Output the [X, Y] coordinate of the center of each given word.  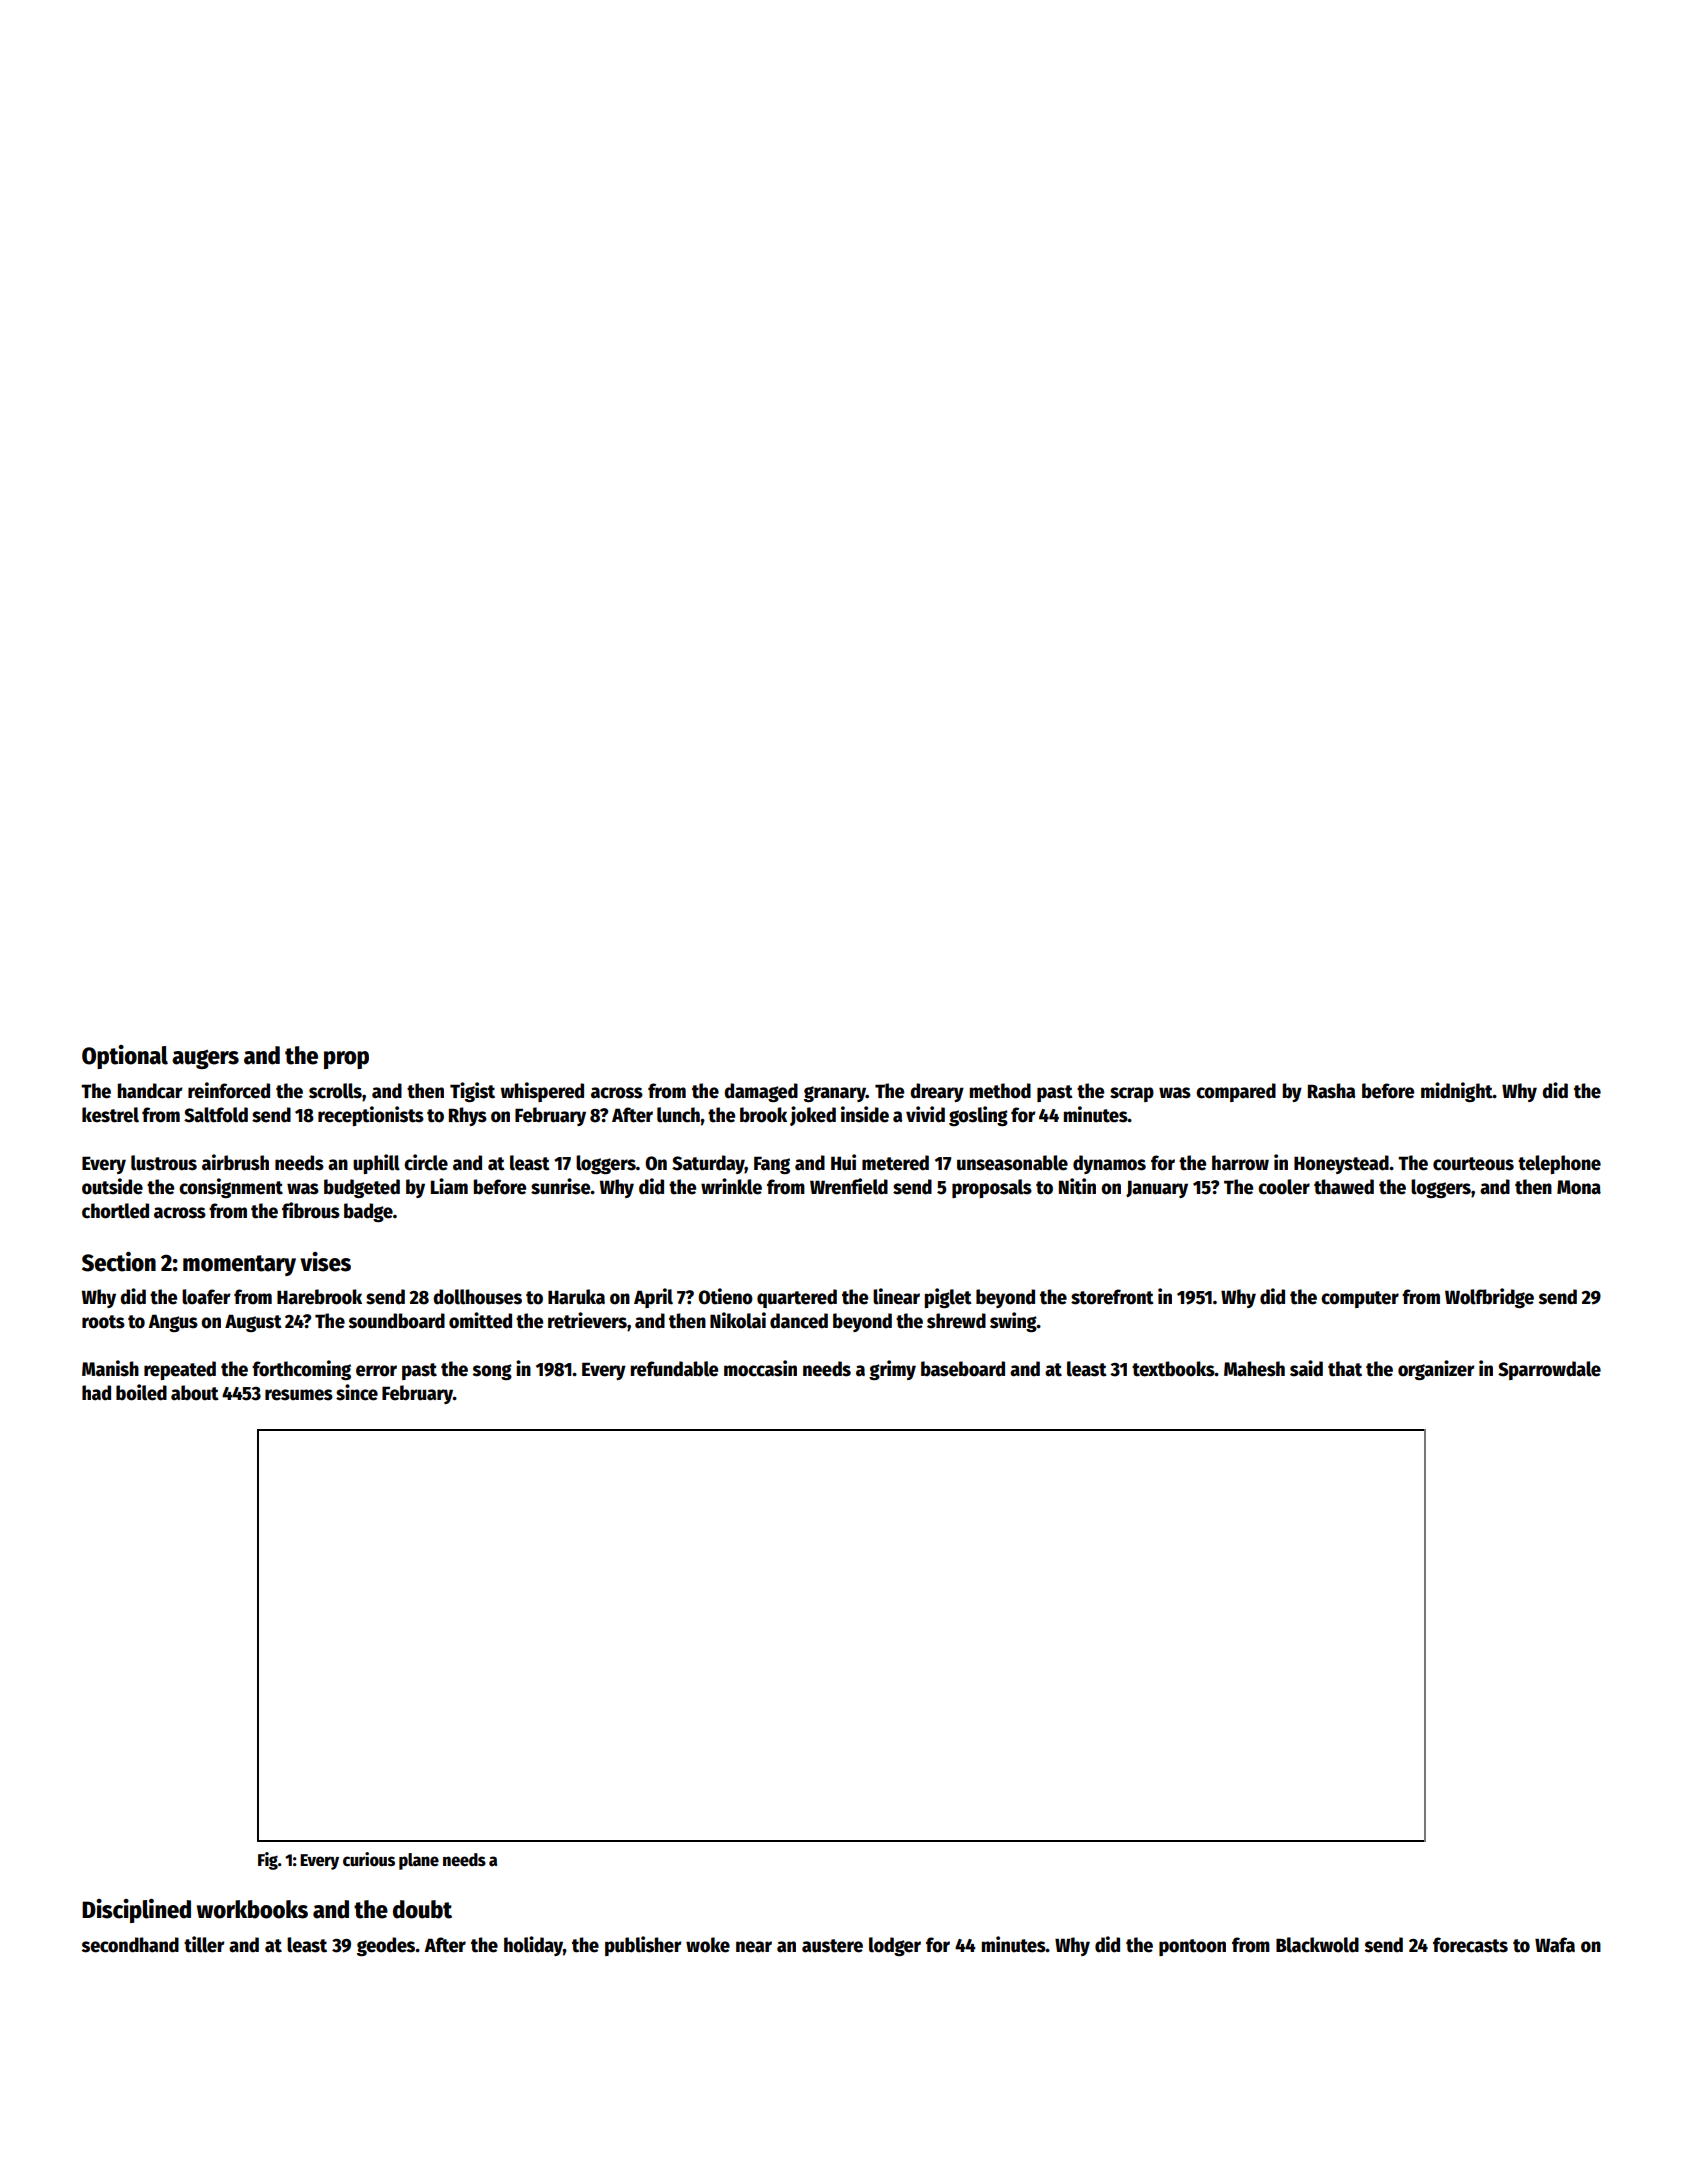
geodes [386, 1946]
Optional [125, 1057]
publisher [643, 1946]
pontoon [1192, 1947]
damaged [761, 1092]
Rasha [1331, 1091]
